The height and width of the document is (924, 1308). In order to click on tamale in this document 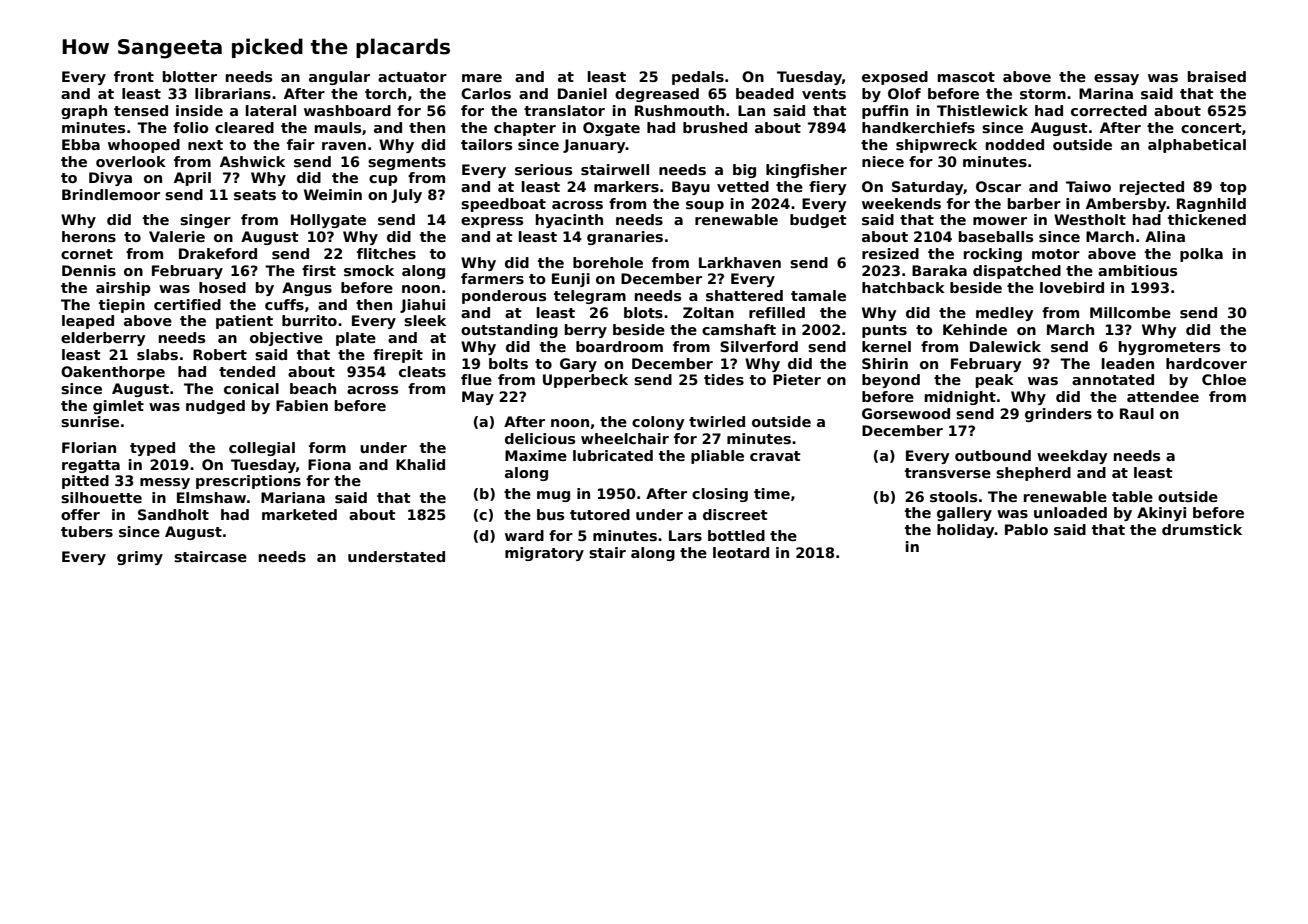, I will do `click(818, 295)`.
